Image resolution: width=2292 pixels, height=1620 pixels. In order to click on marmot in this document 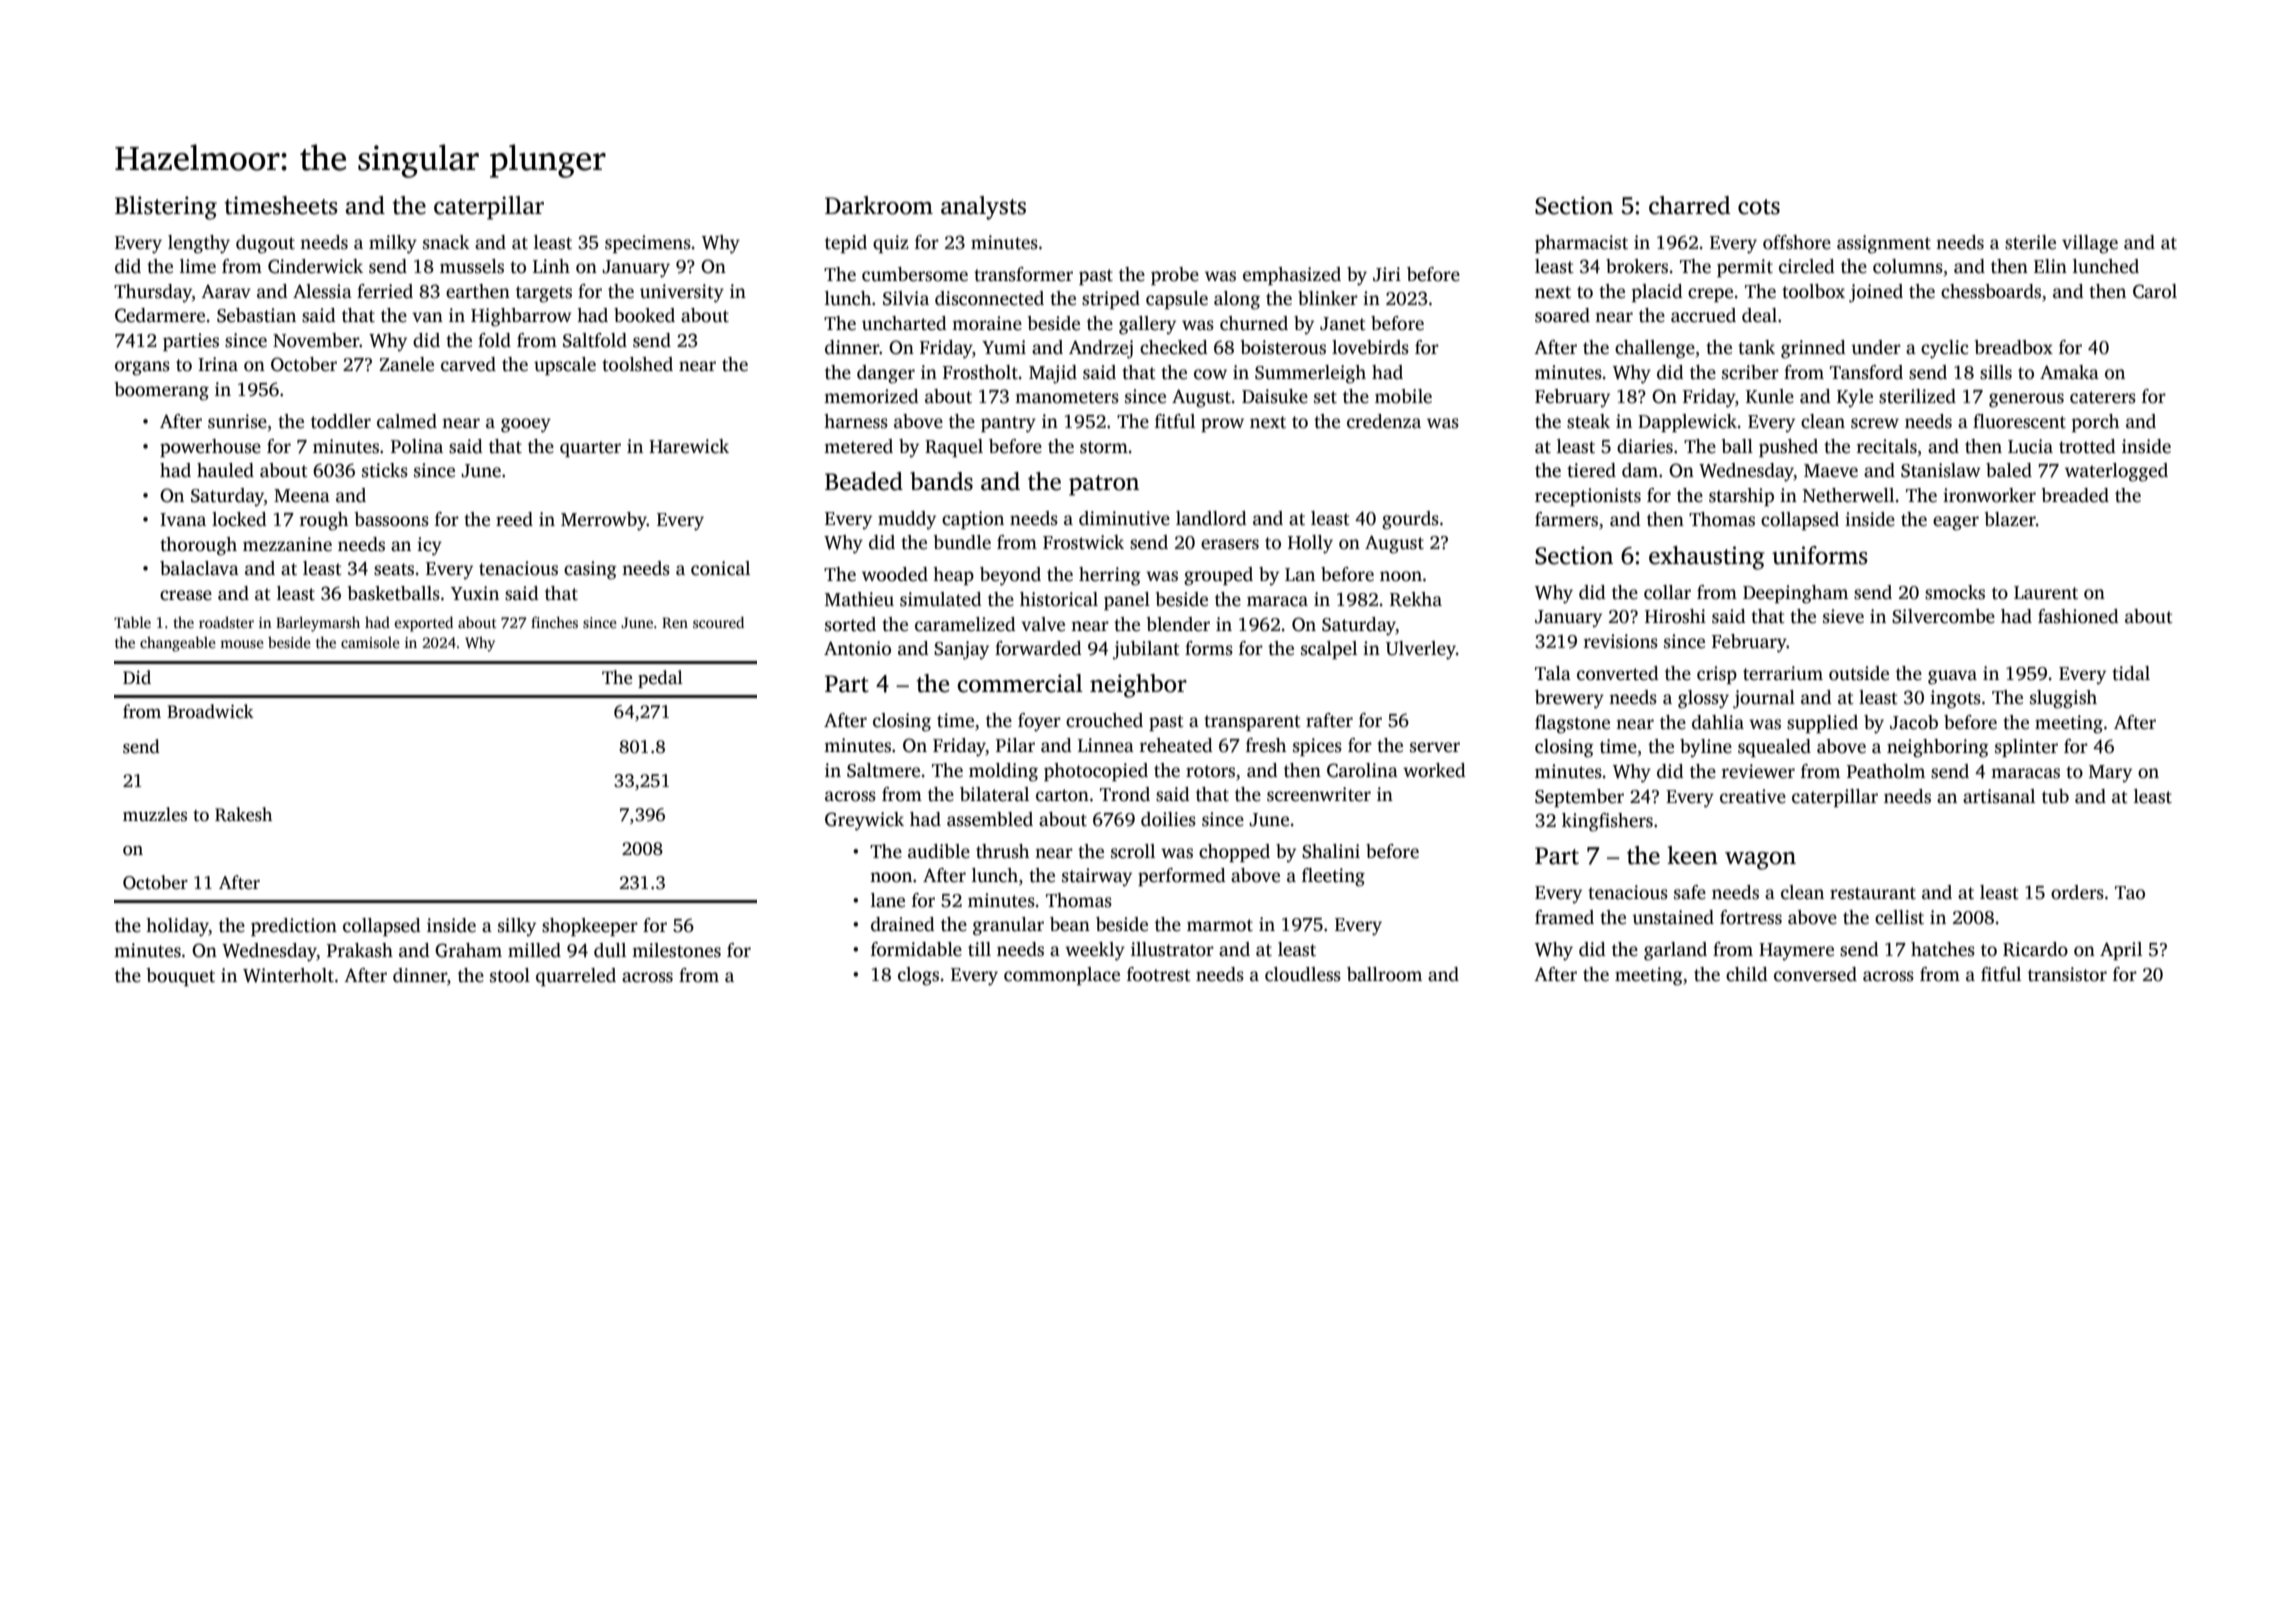, I will do `click(1220, 925)`.
